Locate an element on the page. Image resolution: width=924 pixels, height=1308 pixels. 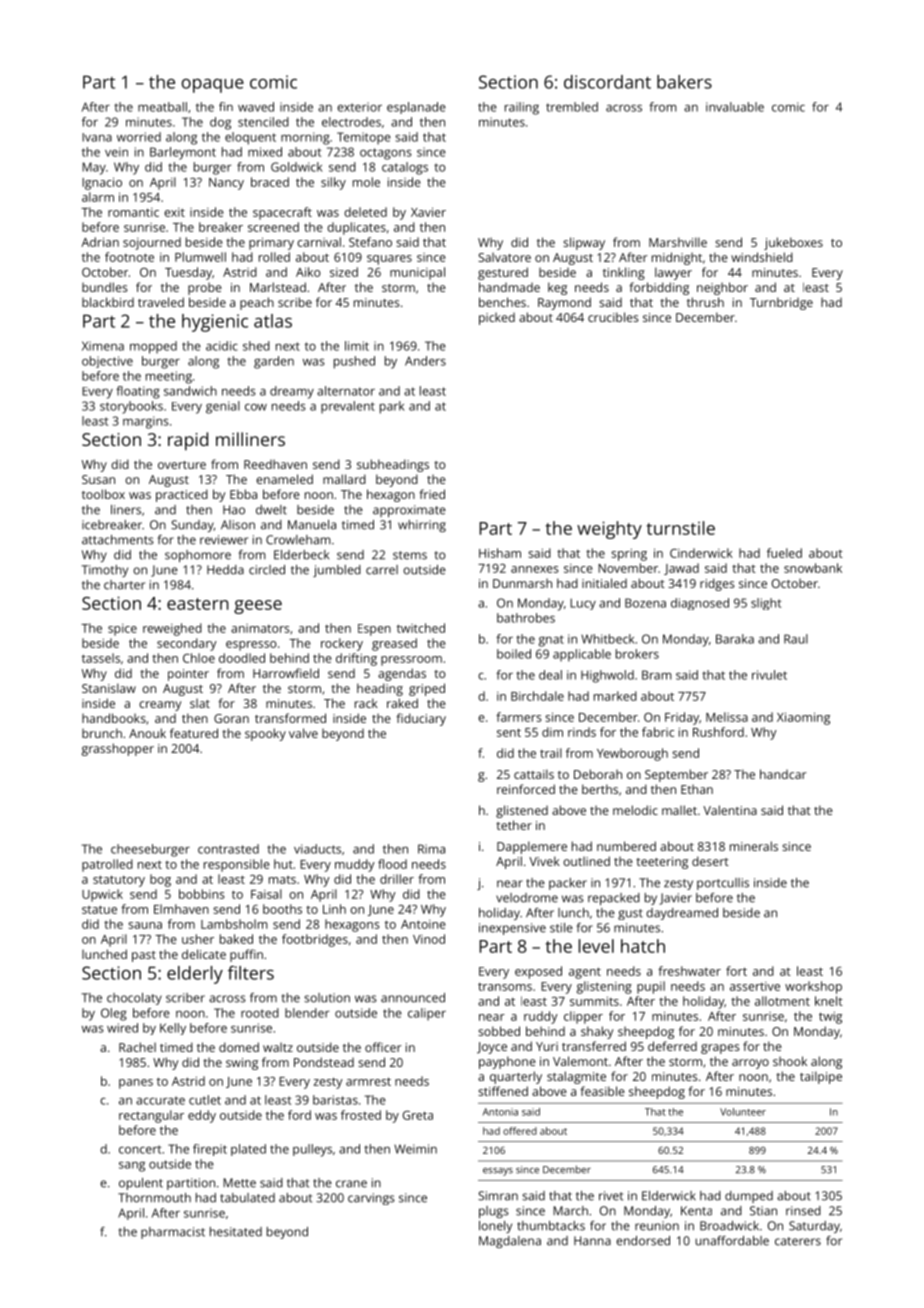
mallard is located at coordinates (344, 479).
